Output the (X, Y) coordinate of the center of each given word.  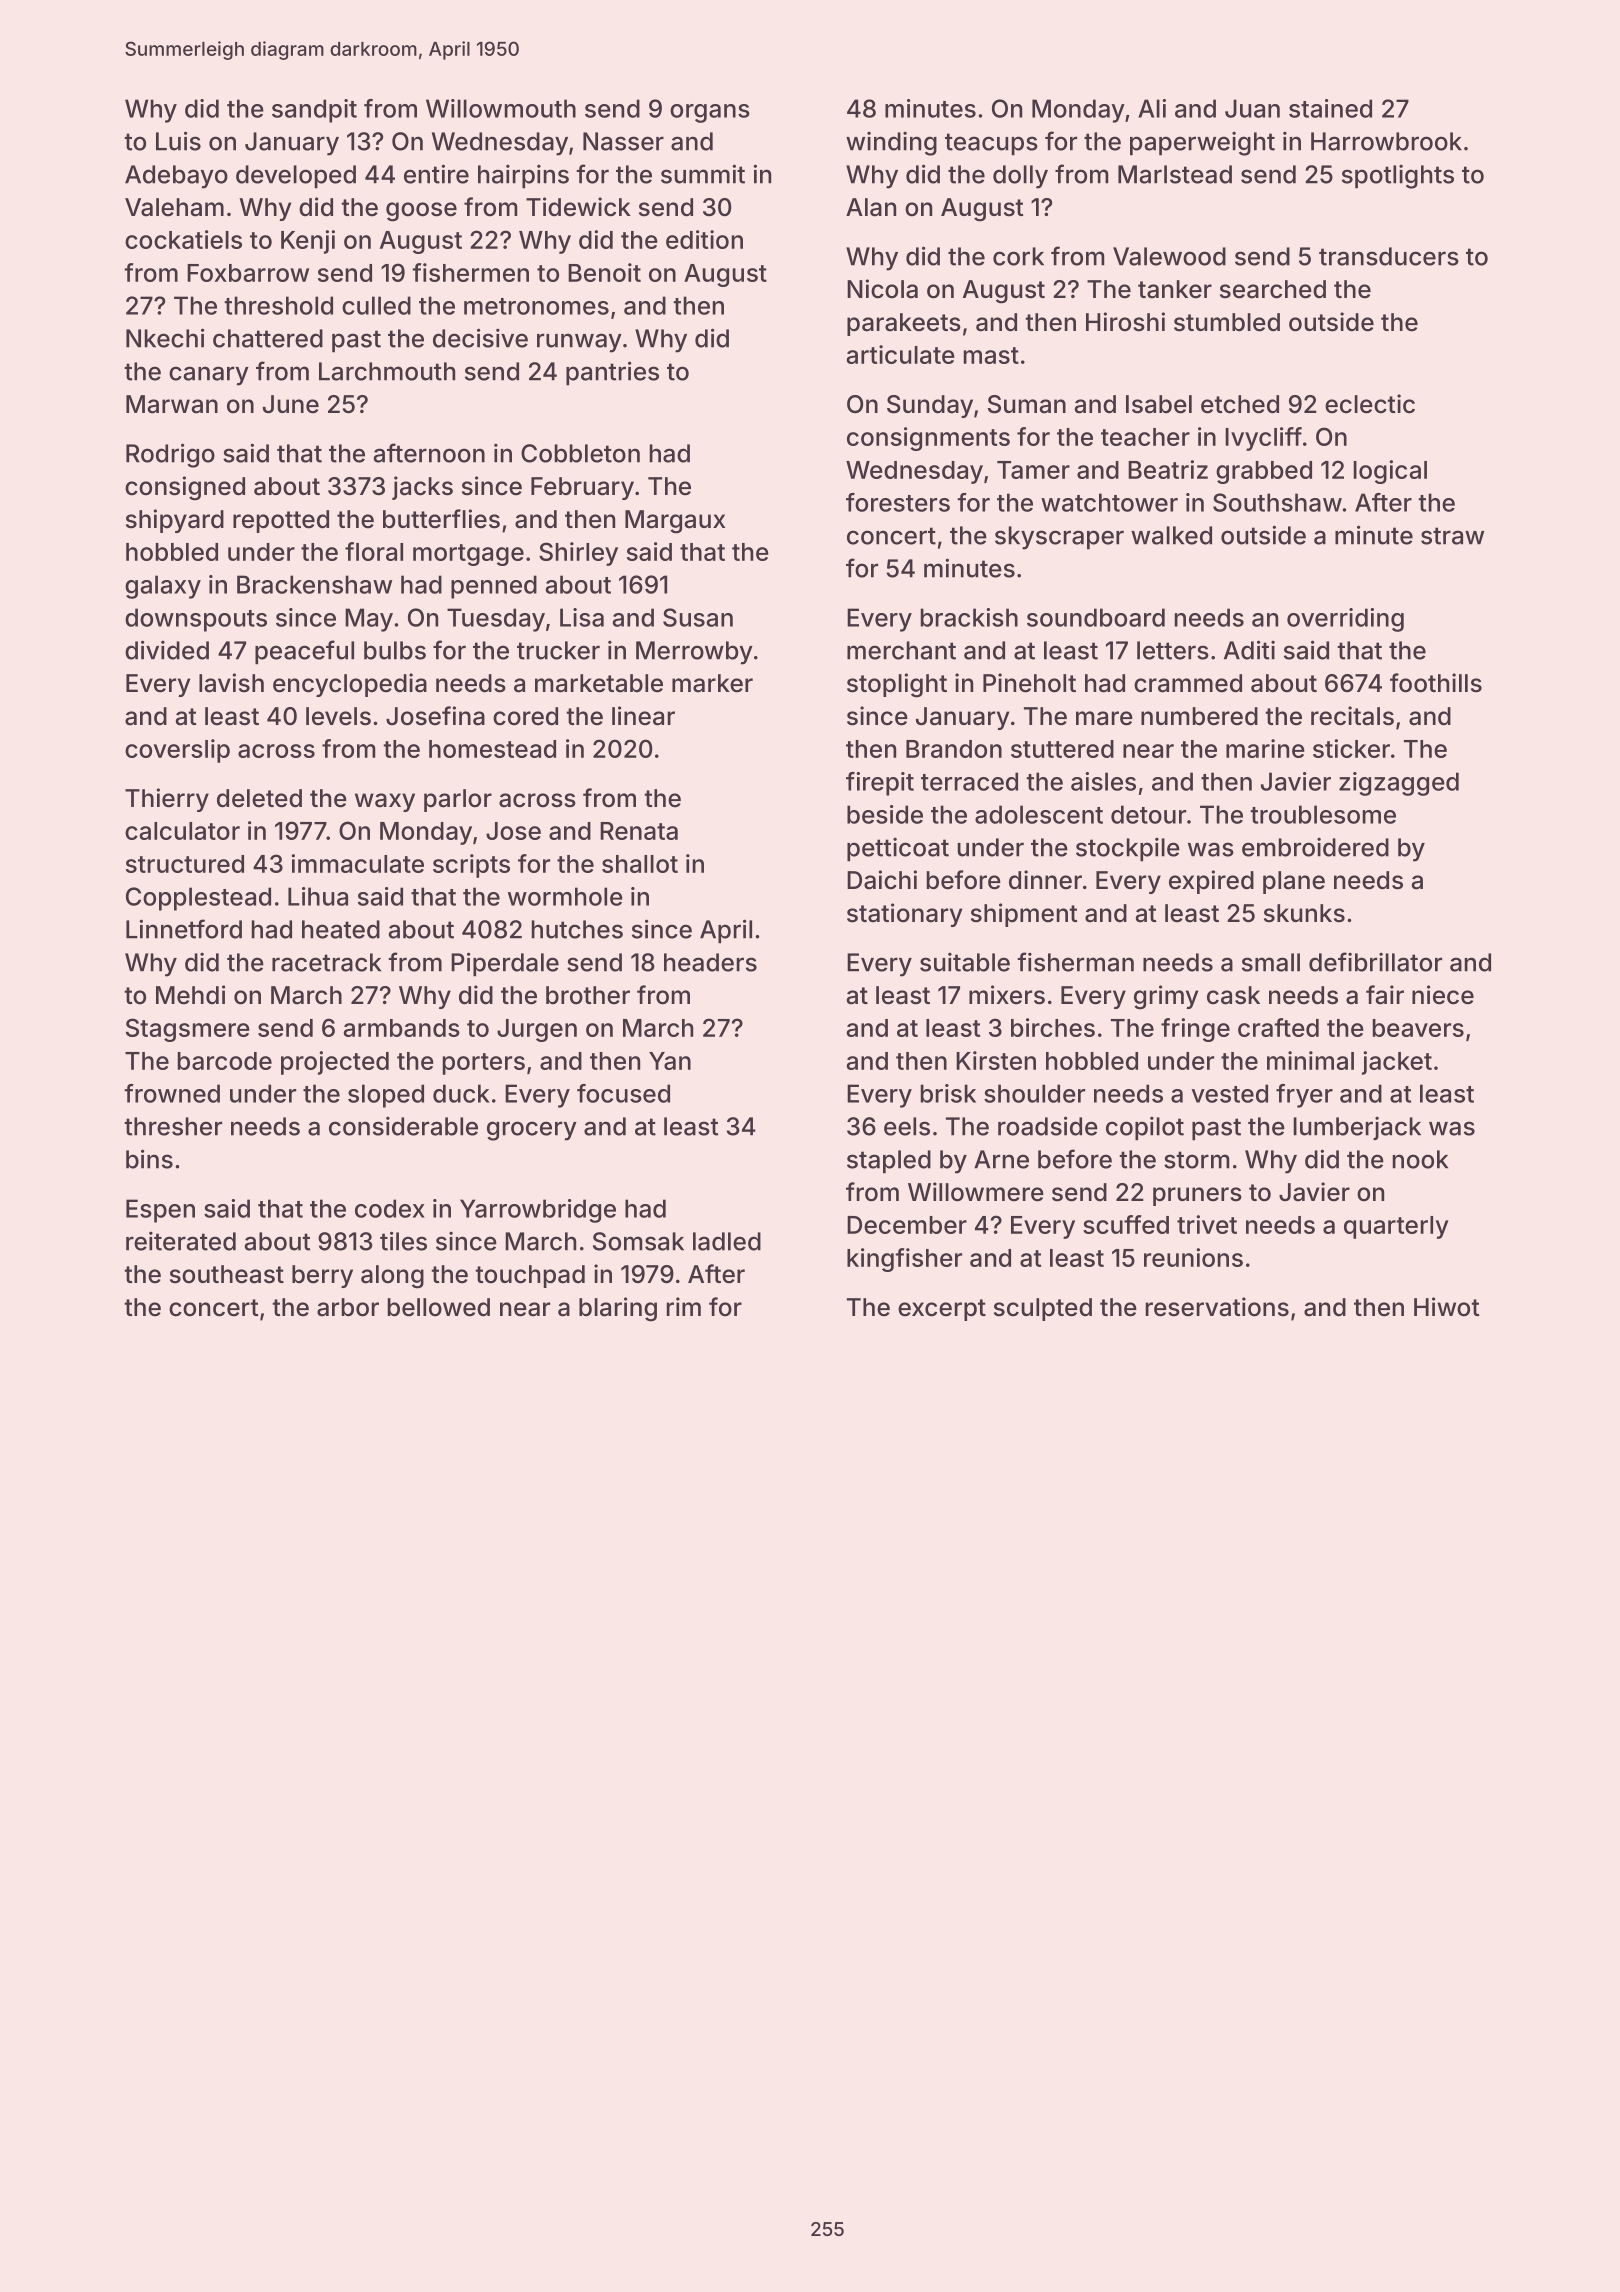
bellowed (439, 1307)
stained (1330, 108)
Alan (871, 207)
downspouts (196, 620)
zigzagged (1399, 784)
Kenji (308, 242)
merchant (901, 650)
